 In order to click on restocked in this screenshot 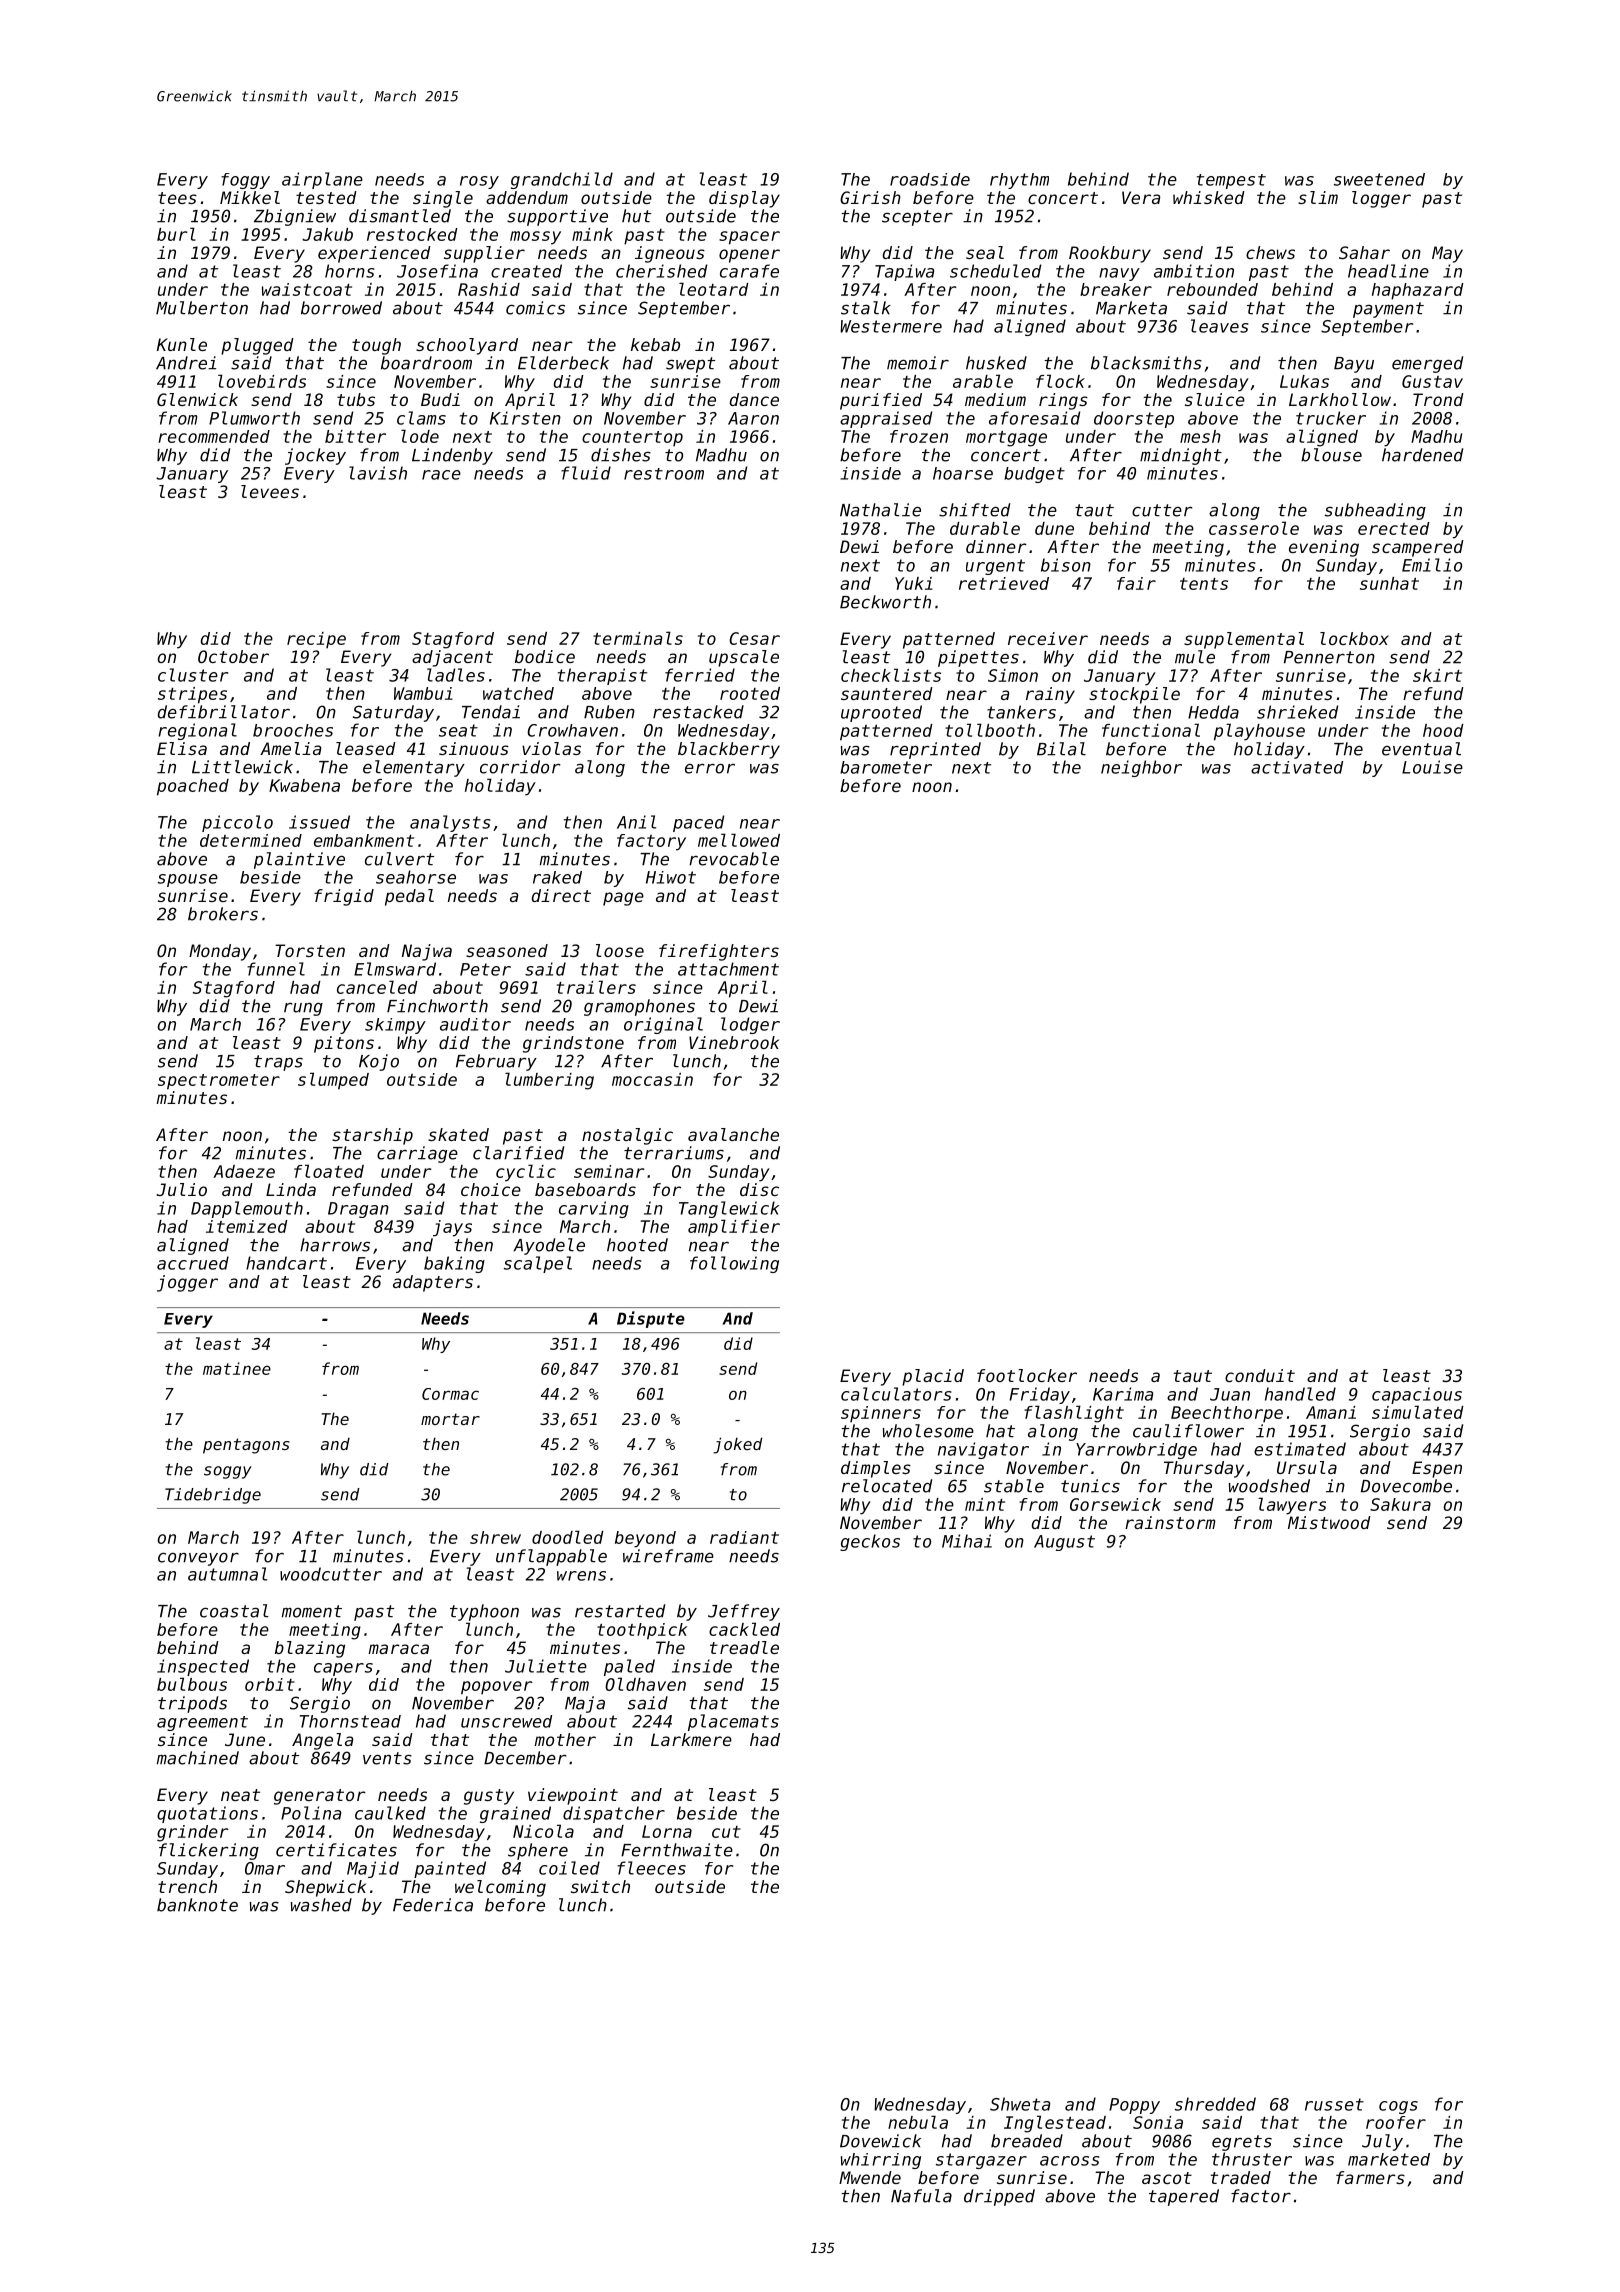, I will do `click(412, 234)`.
